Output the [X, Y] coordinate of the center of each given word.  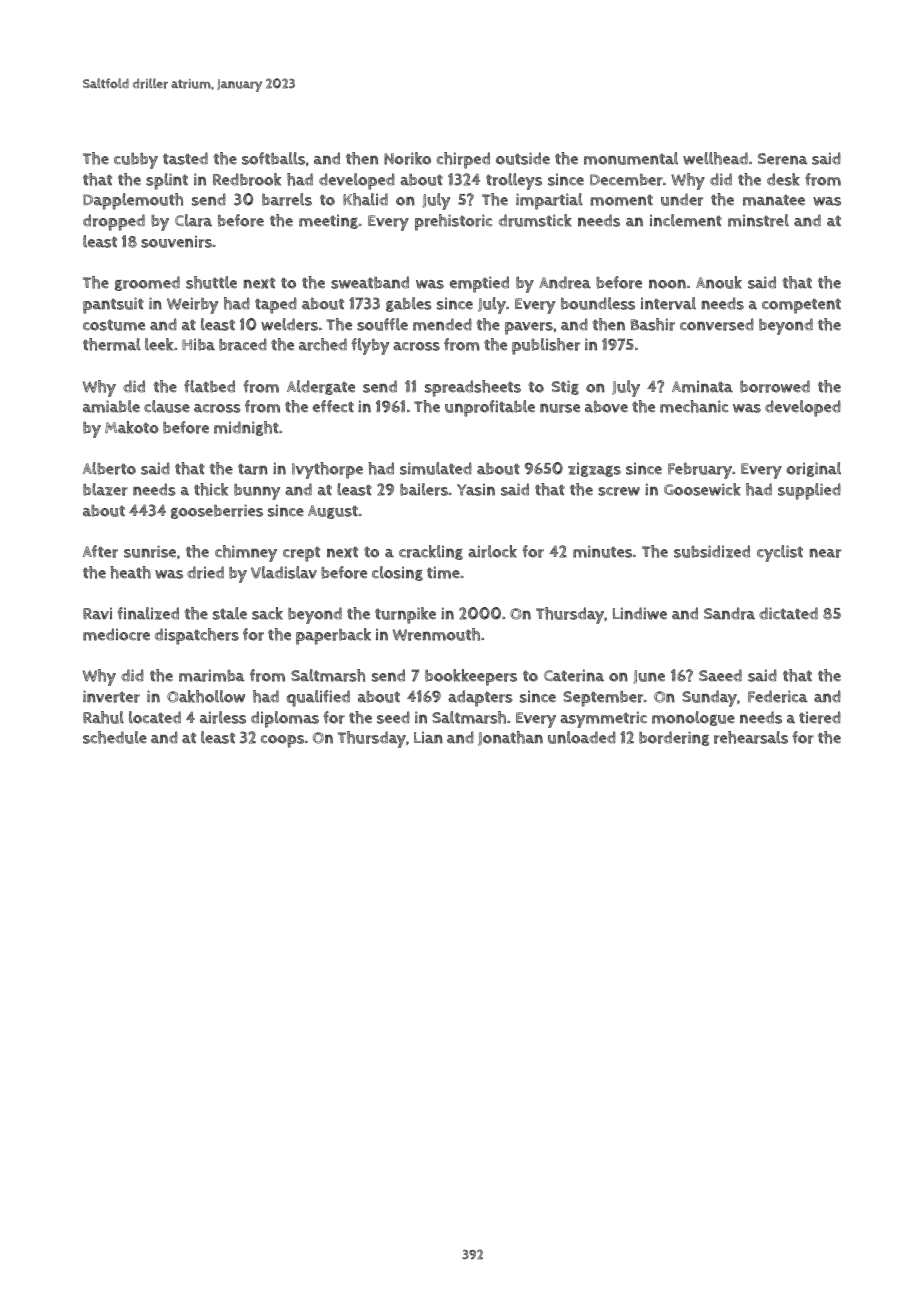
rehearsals [751, 737]
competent [801, 306]
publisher [546, 346]
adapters [480, 698]
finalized [148, 613]
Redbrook [247, 179]
